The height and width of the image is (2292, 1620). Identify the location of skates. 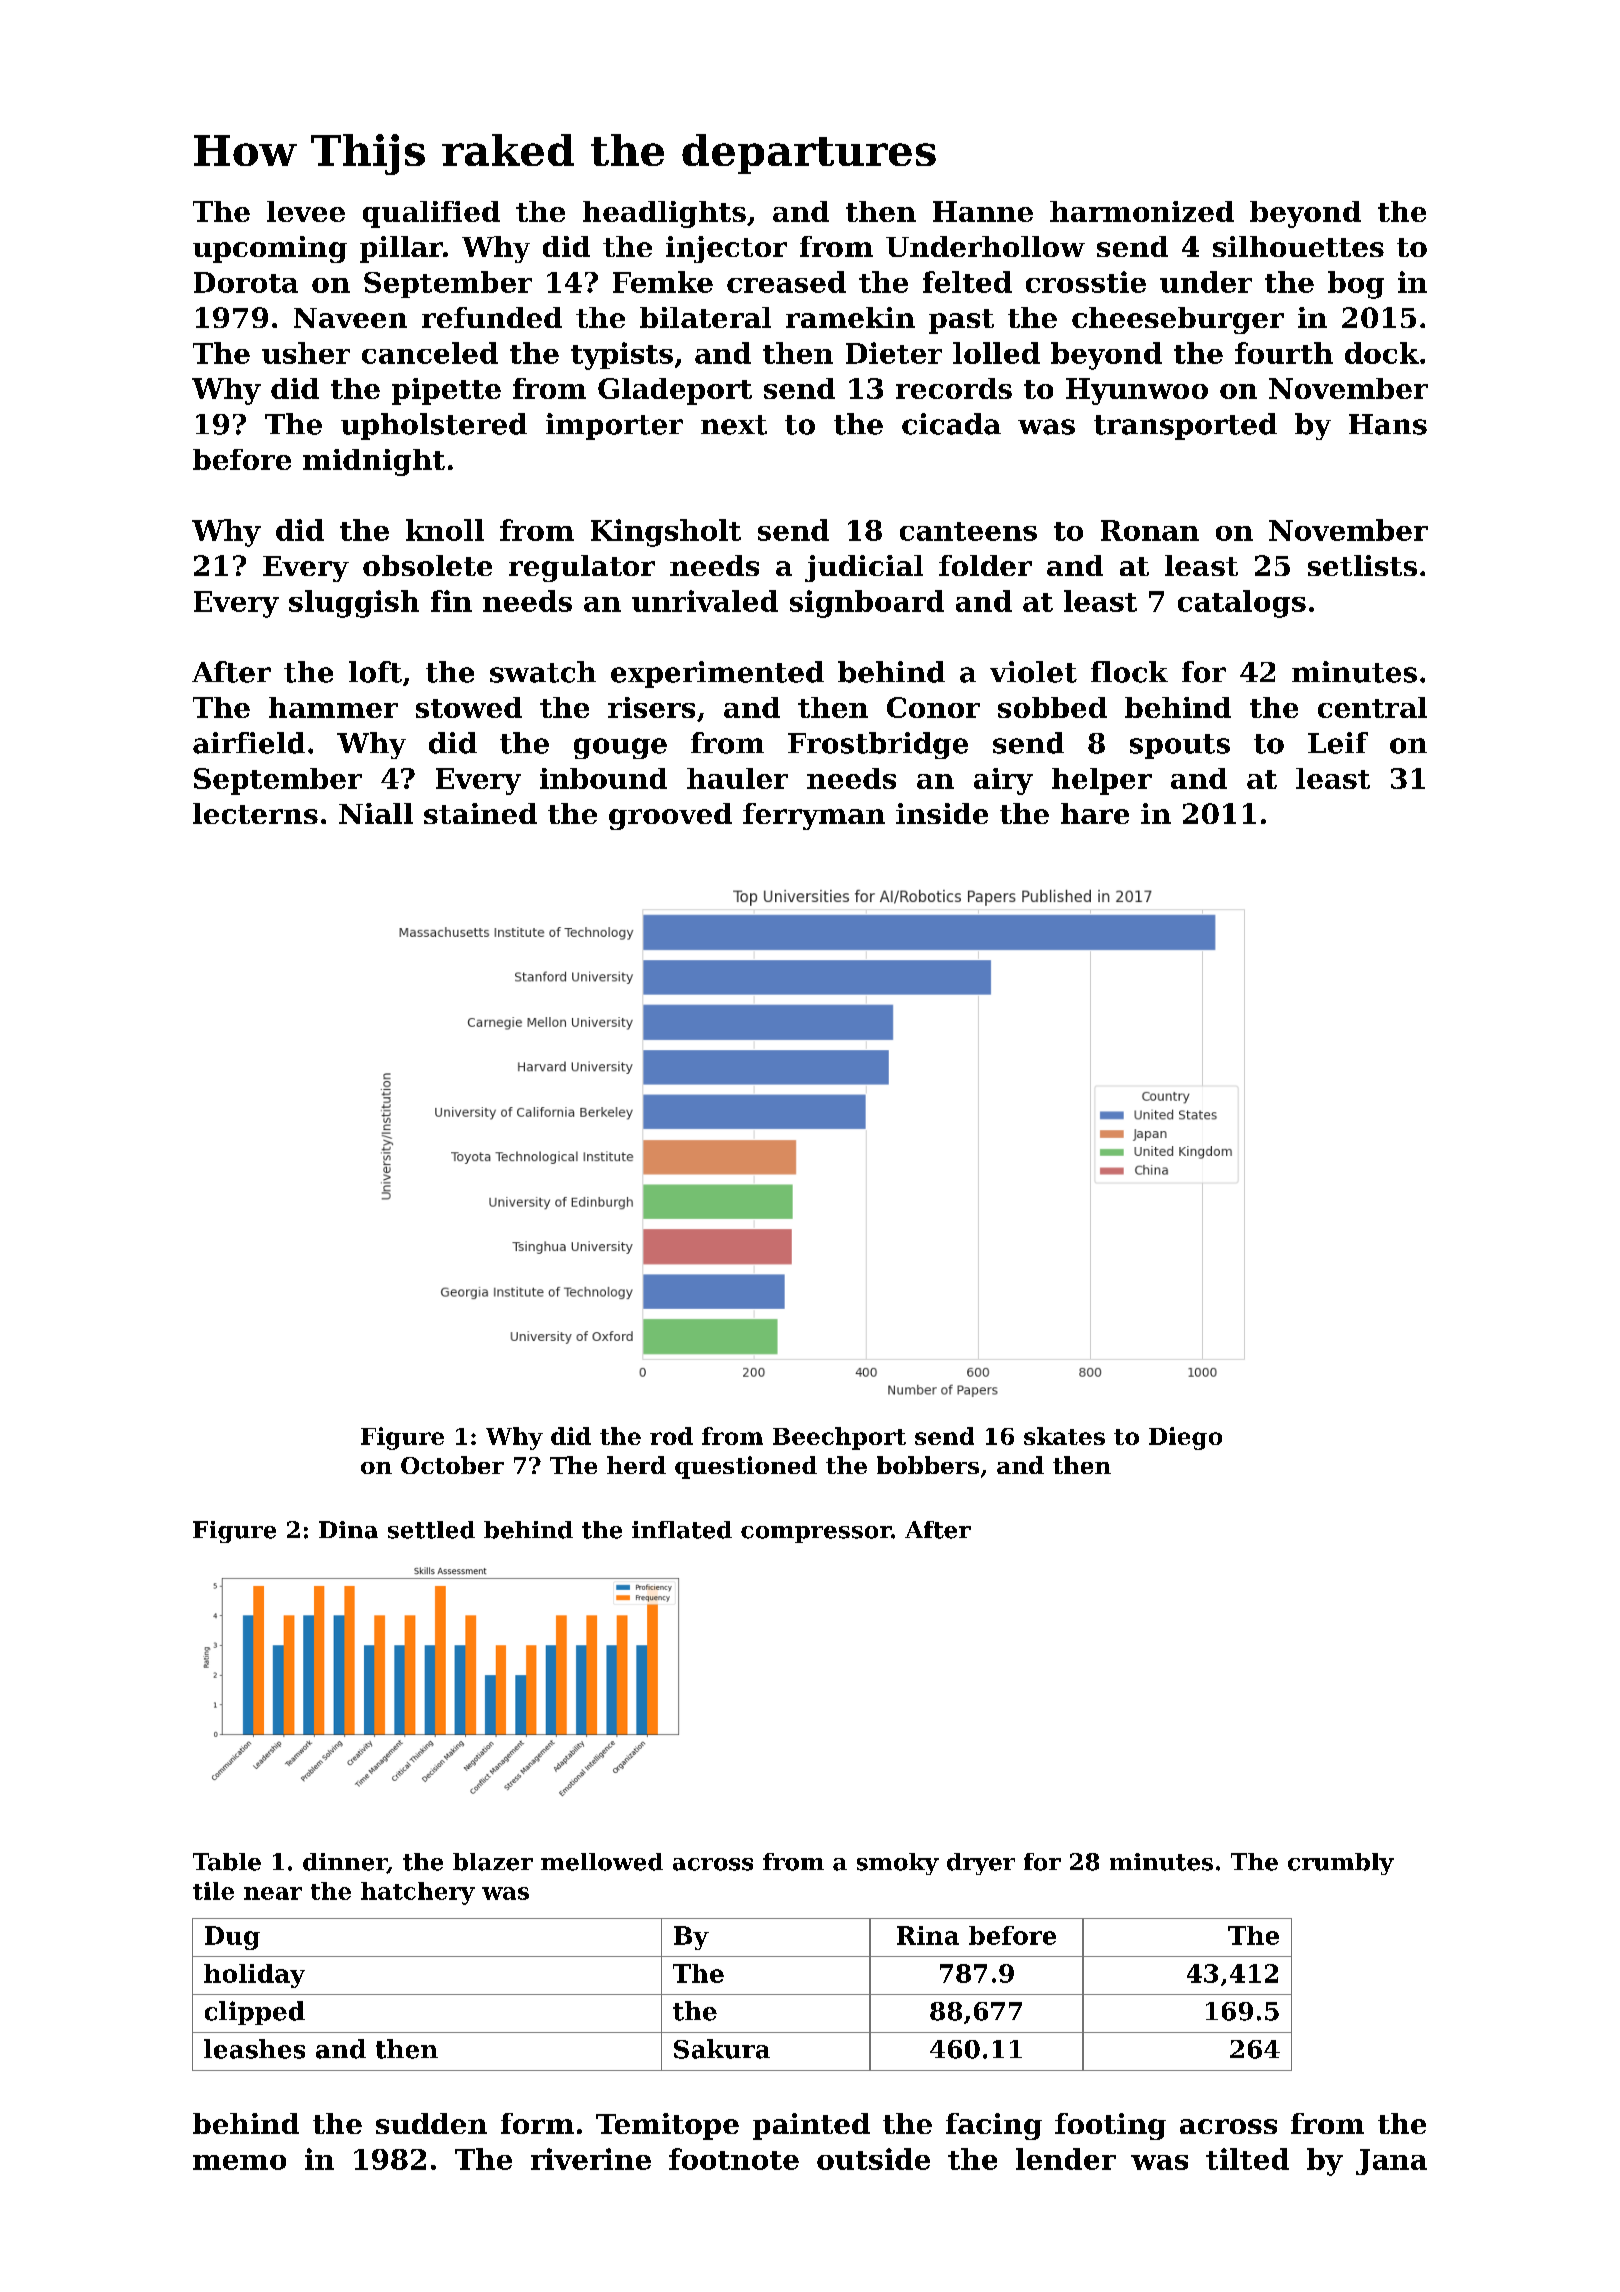
(1064, 1436).
